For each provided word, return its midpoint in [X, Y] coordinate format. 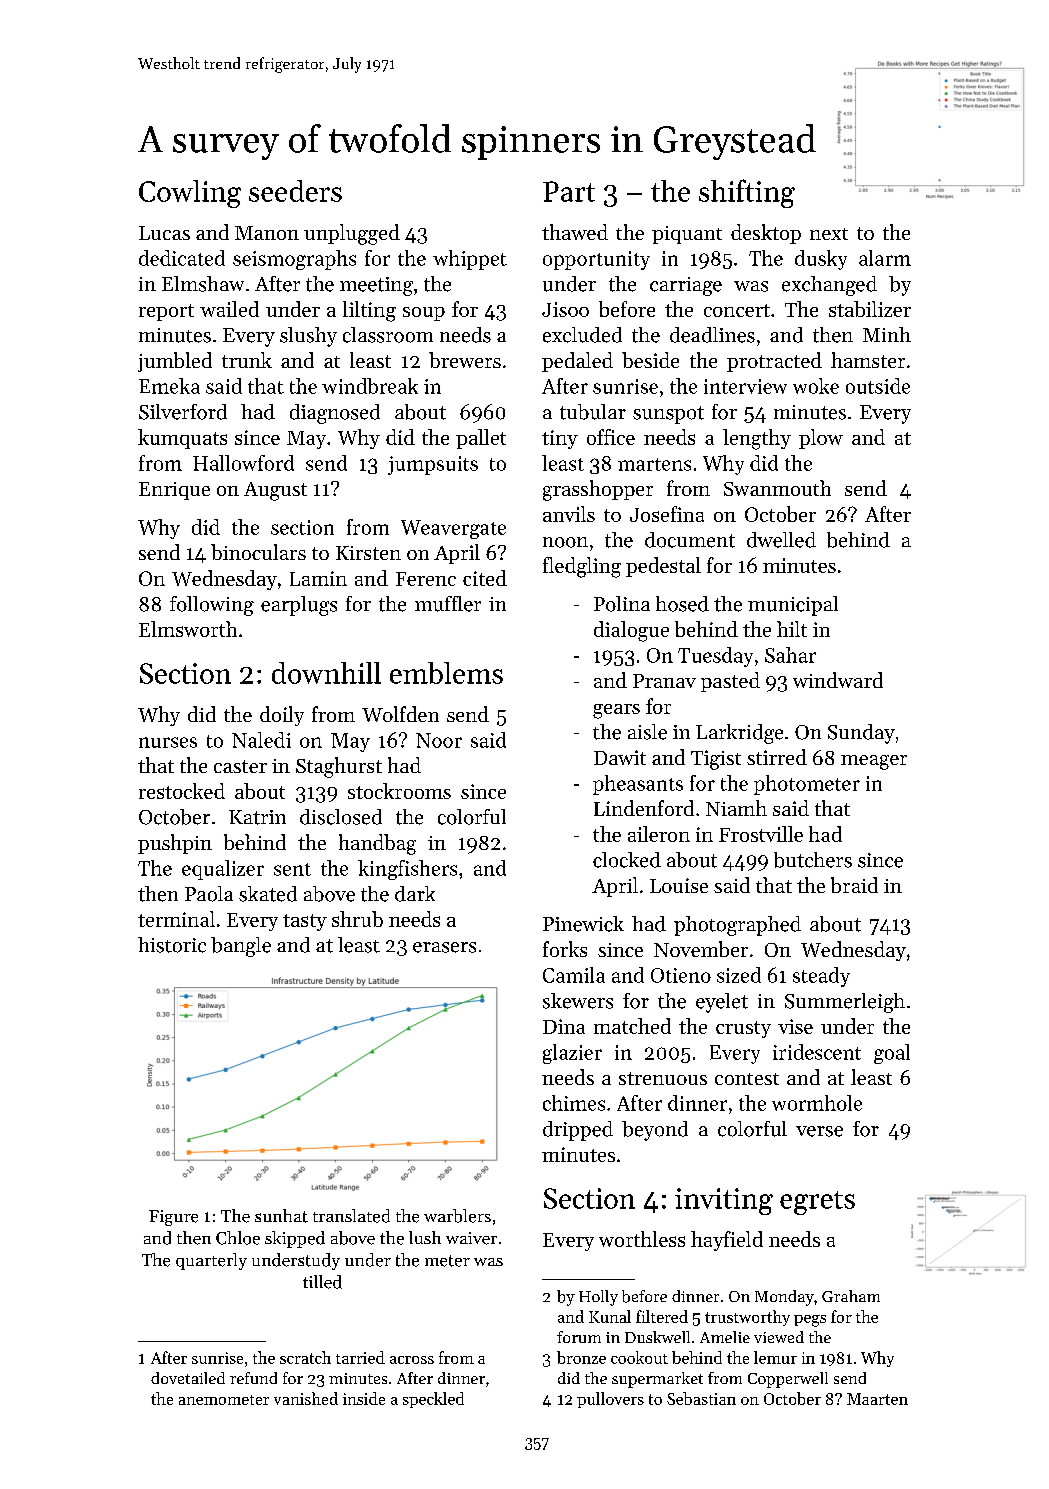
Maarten [877, 1399]
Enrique [174, 491]
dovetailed [188, 1378]
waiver [471, 1238]
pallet [481, 439]
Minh [887, 334]
